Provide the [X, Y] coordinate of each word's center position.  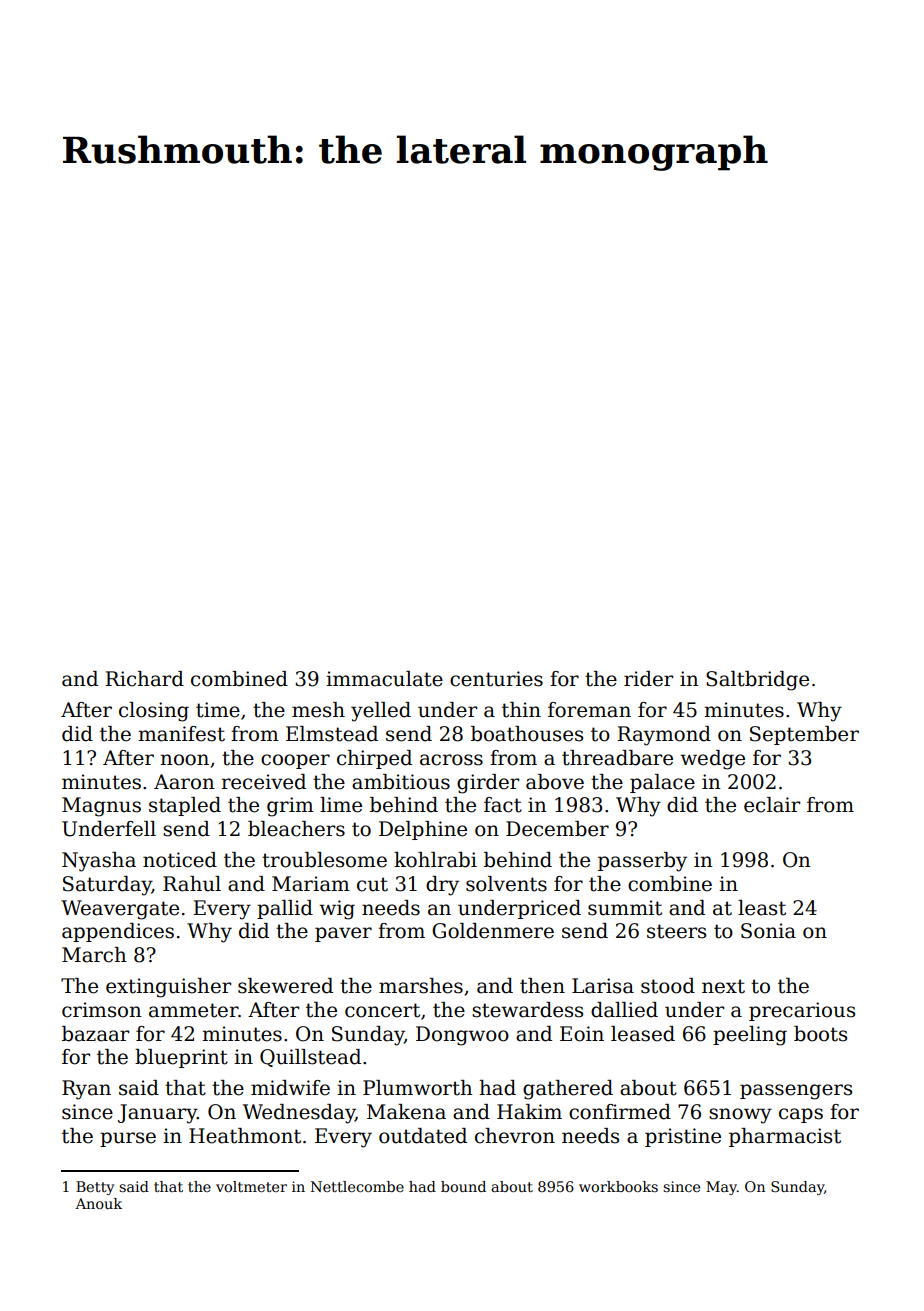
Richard [144, 679]
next [723, 986]
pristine [683, 1137]
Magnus [101, 807]
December [557, 829]
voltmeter [251, 1186]
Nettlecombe [357, 1186]
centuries [496, 679]
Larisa [603, 986]
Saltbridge [757, 681]
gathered [568, 1090]
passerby [642, 862]
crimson [102, 1010]
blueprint [181, 1058]
